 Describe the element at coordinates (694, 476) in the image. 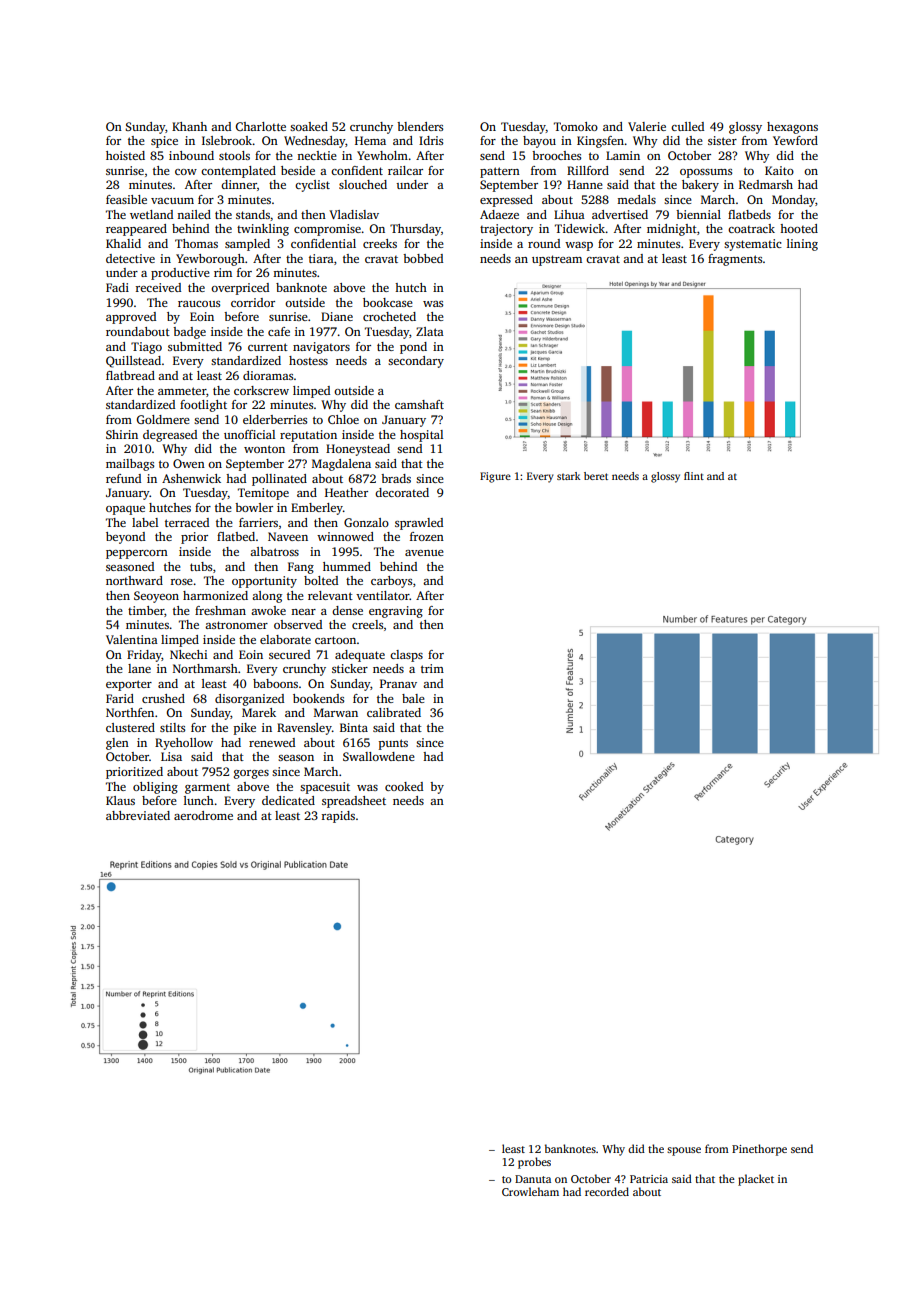

I see `flint` at that location.
